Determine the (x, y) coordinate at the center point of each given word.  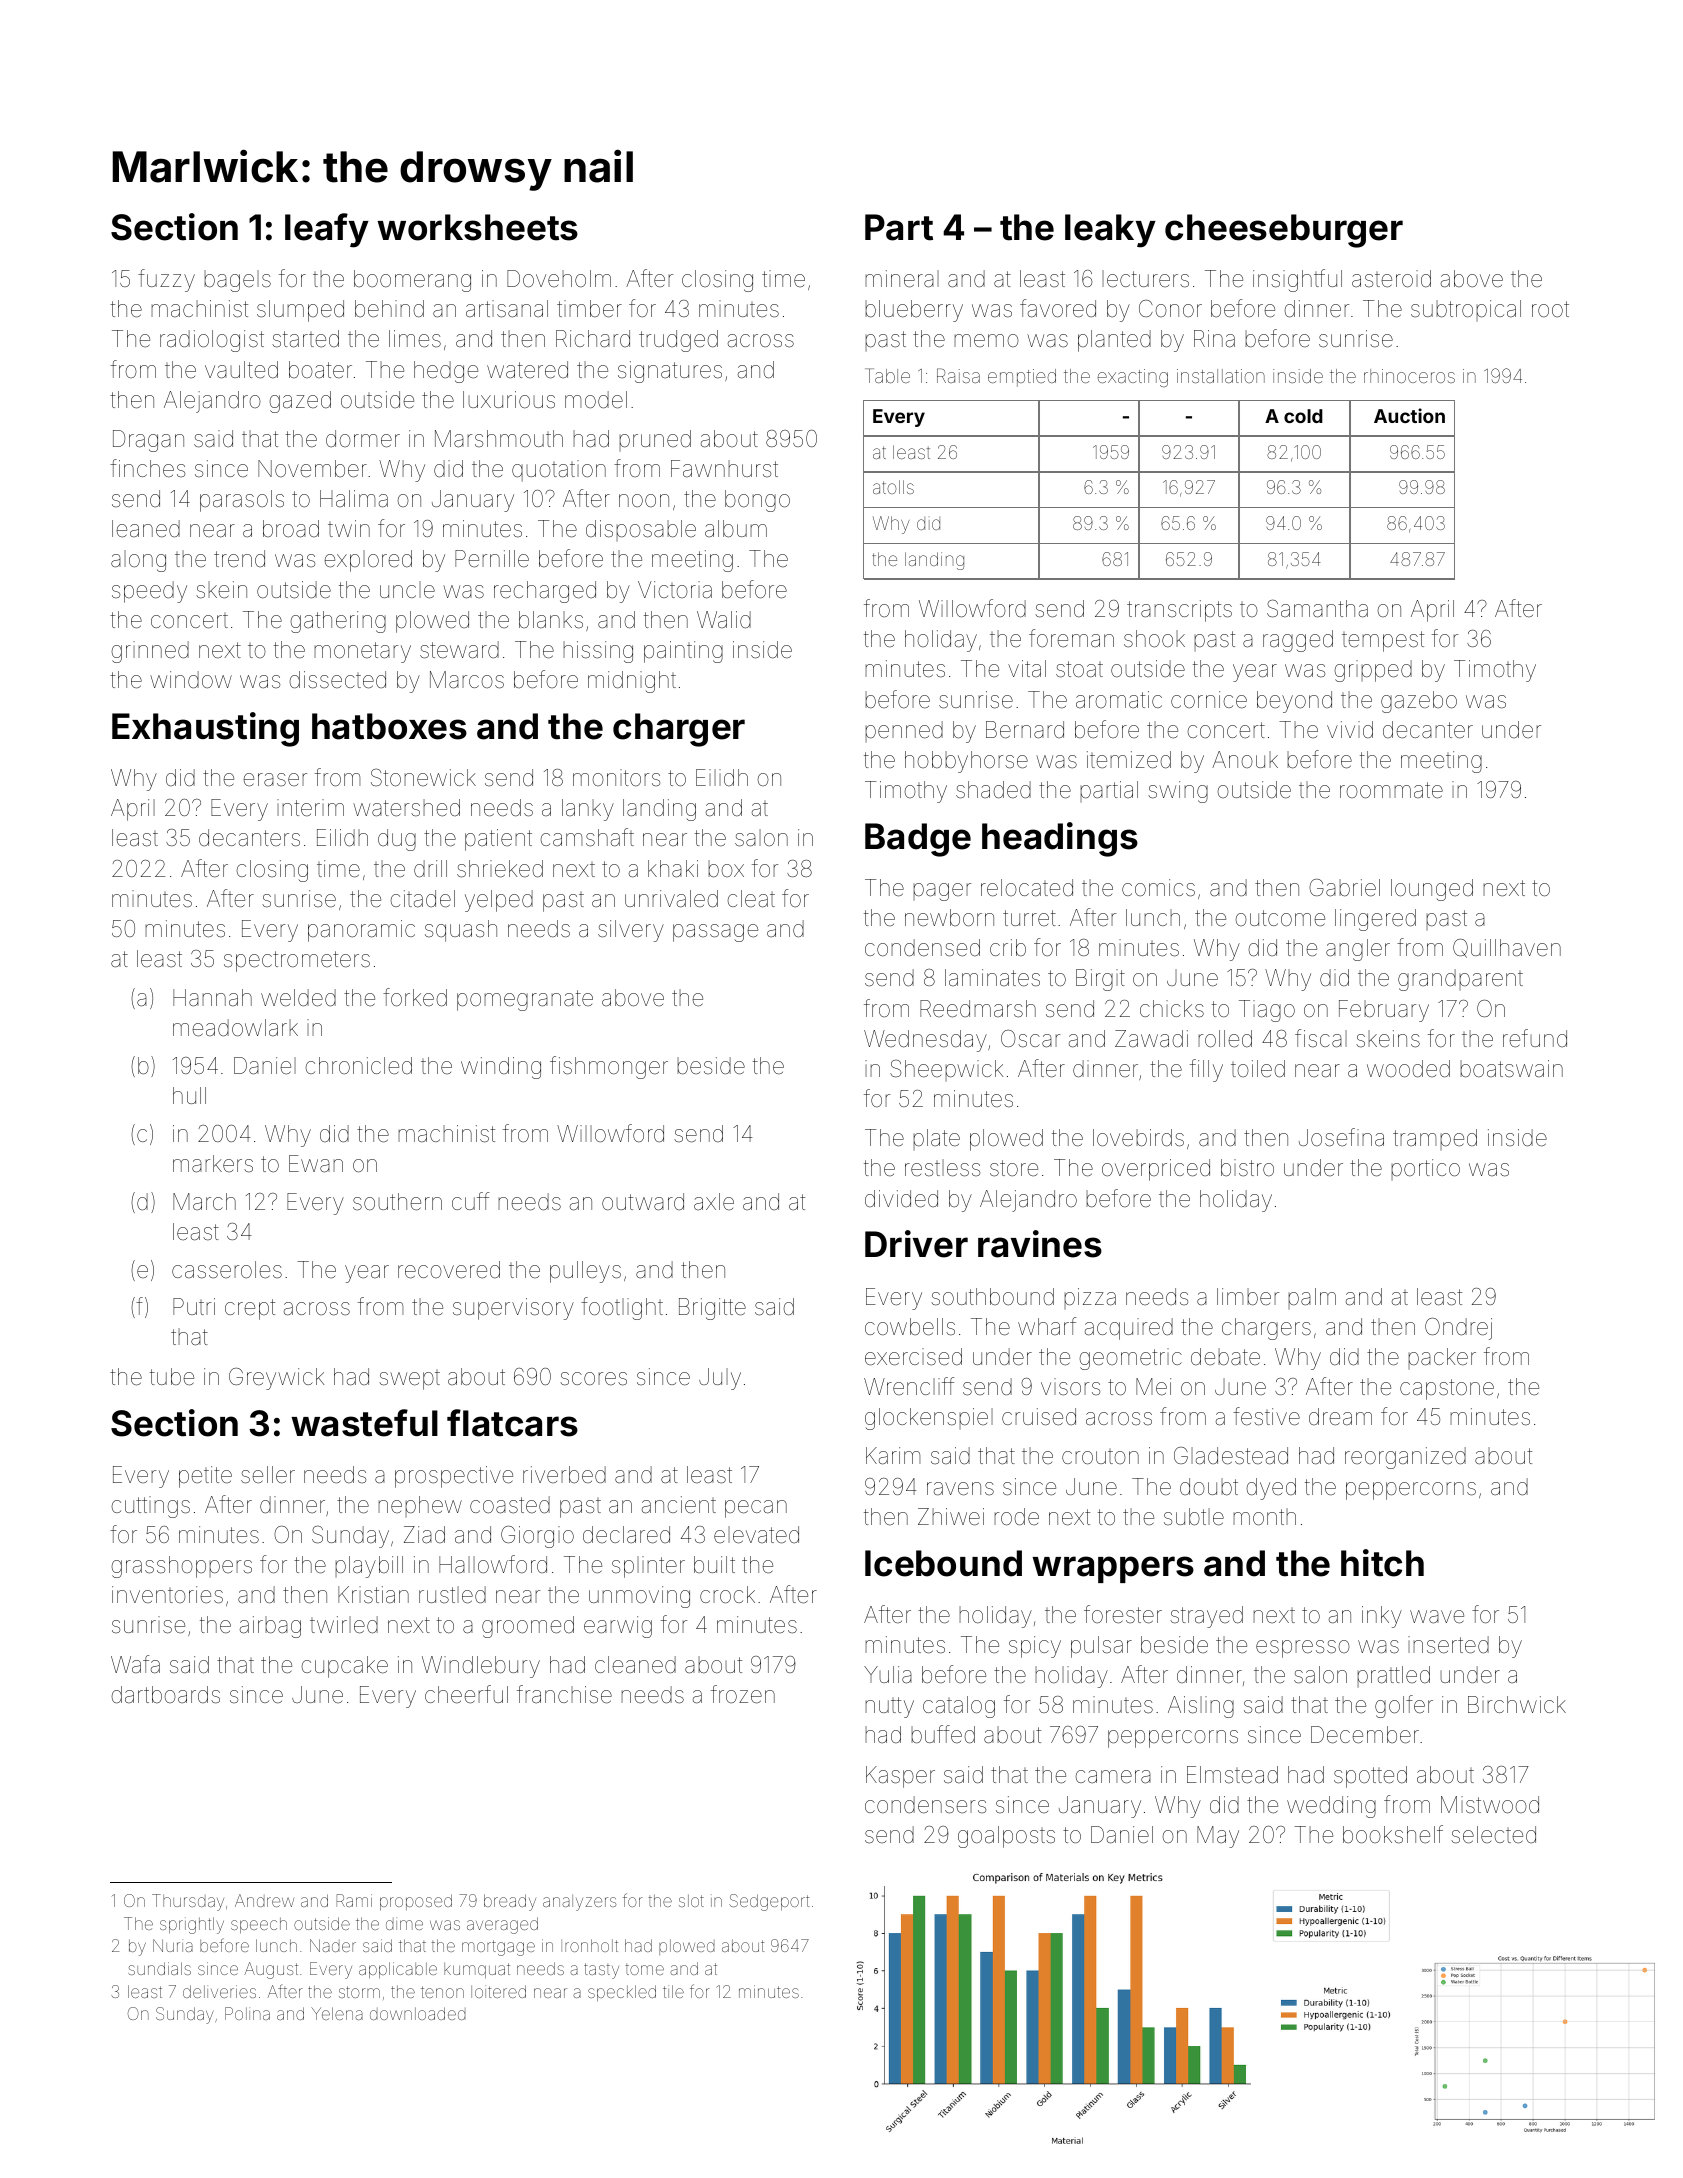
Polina (247, 2013)
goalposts (1006, 1837)
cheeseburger (1284, 231)
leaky (1110, 231)
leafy (327, 230)
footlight (622, 1308)
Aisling (1201, 1707)
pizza (1090, 1298)
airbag (270, 1627)
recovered (449, 1270)
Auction (1409, 415)
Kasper (900, 1777)
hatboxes (389, 726)
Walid (724, 620)
